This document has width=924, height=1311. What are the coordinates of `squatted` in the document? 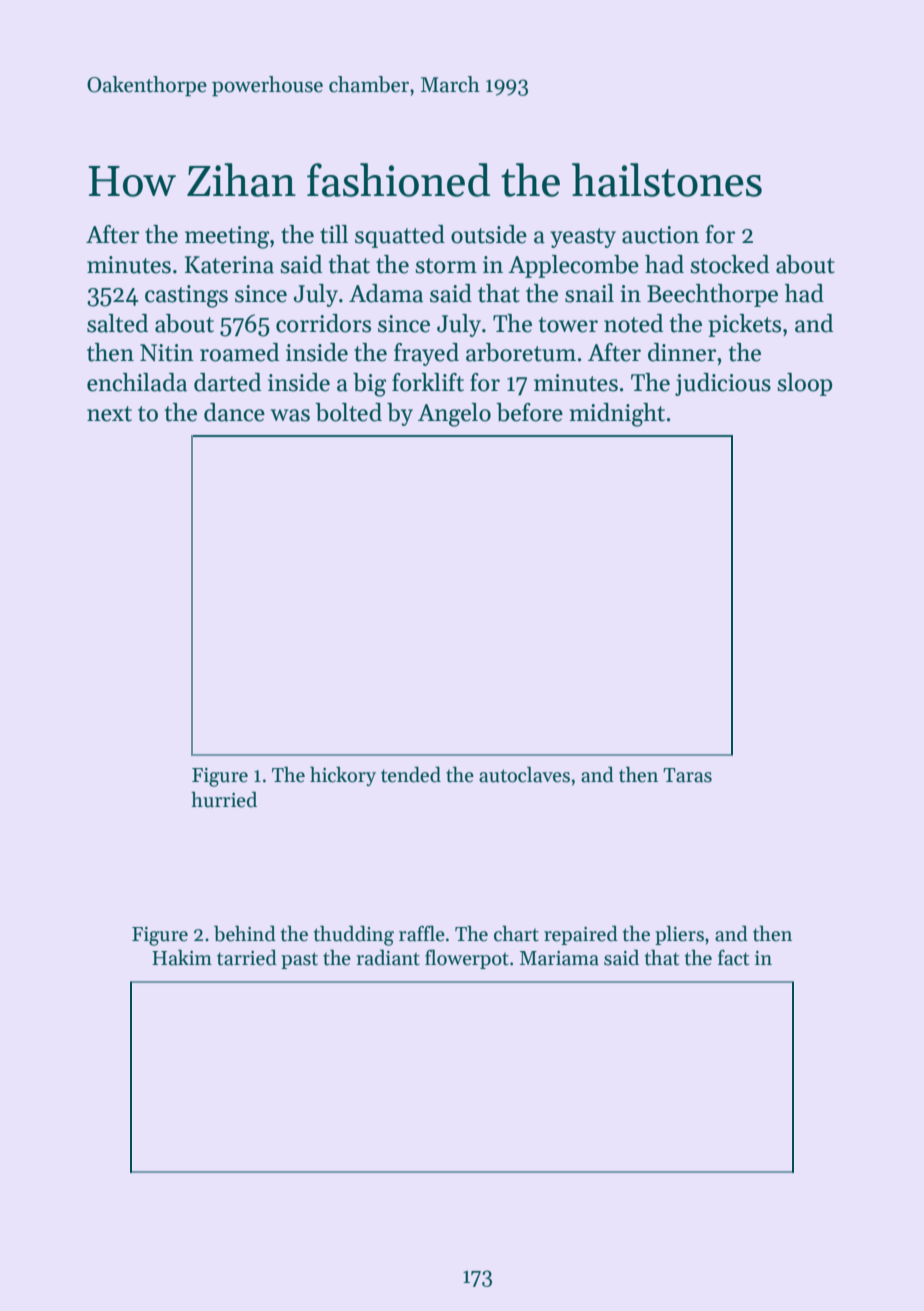 It's located at (400, 236).
